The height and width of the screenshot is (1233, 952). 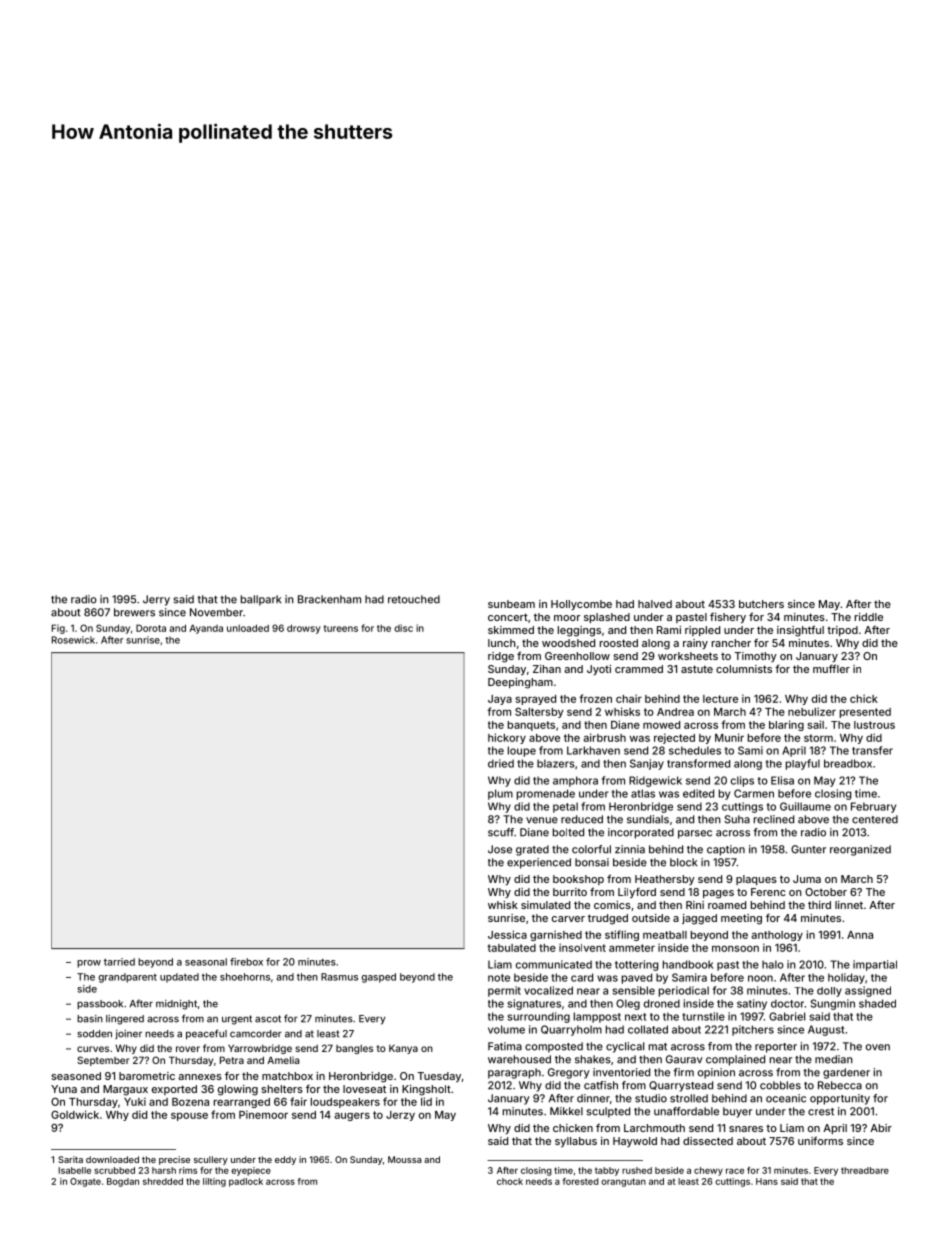 What do you see at coordinates (577, 656) in the screenshot?
I see `Greenhollow` at bounding box center [577, 656].
